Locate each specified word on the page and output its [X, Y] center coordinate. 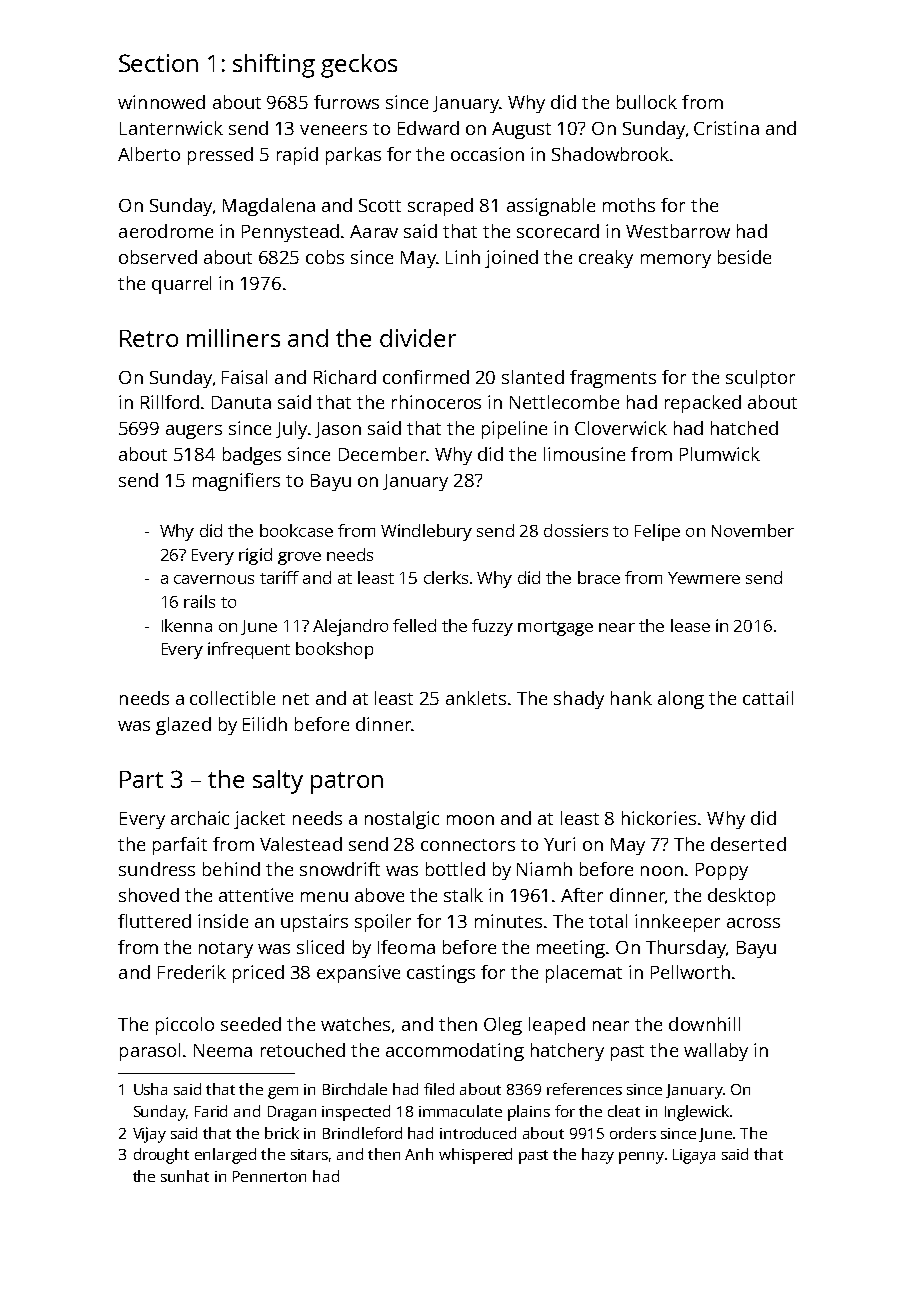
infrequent [249, 650]
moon [470, 820]
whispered [475, 1156]
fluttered [154, 921]
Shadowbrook [610, 154]
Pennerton [269, 1176]
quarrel [181, 285]
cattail [768, 698]
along [681, 700]
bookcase [296, 530]
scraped [440, 207]
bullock [647, 102]
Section [158, 63]
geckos [359, 66]
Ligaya [694, 1156]
